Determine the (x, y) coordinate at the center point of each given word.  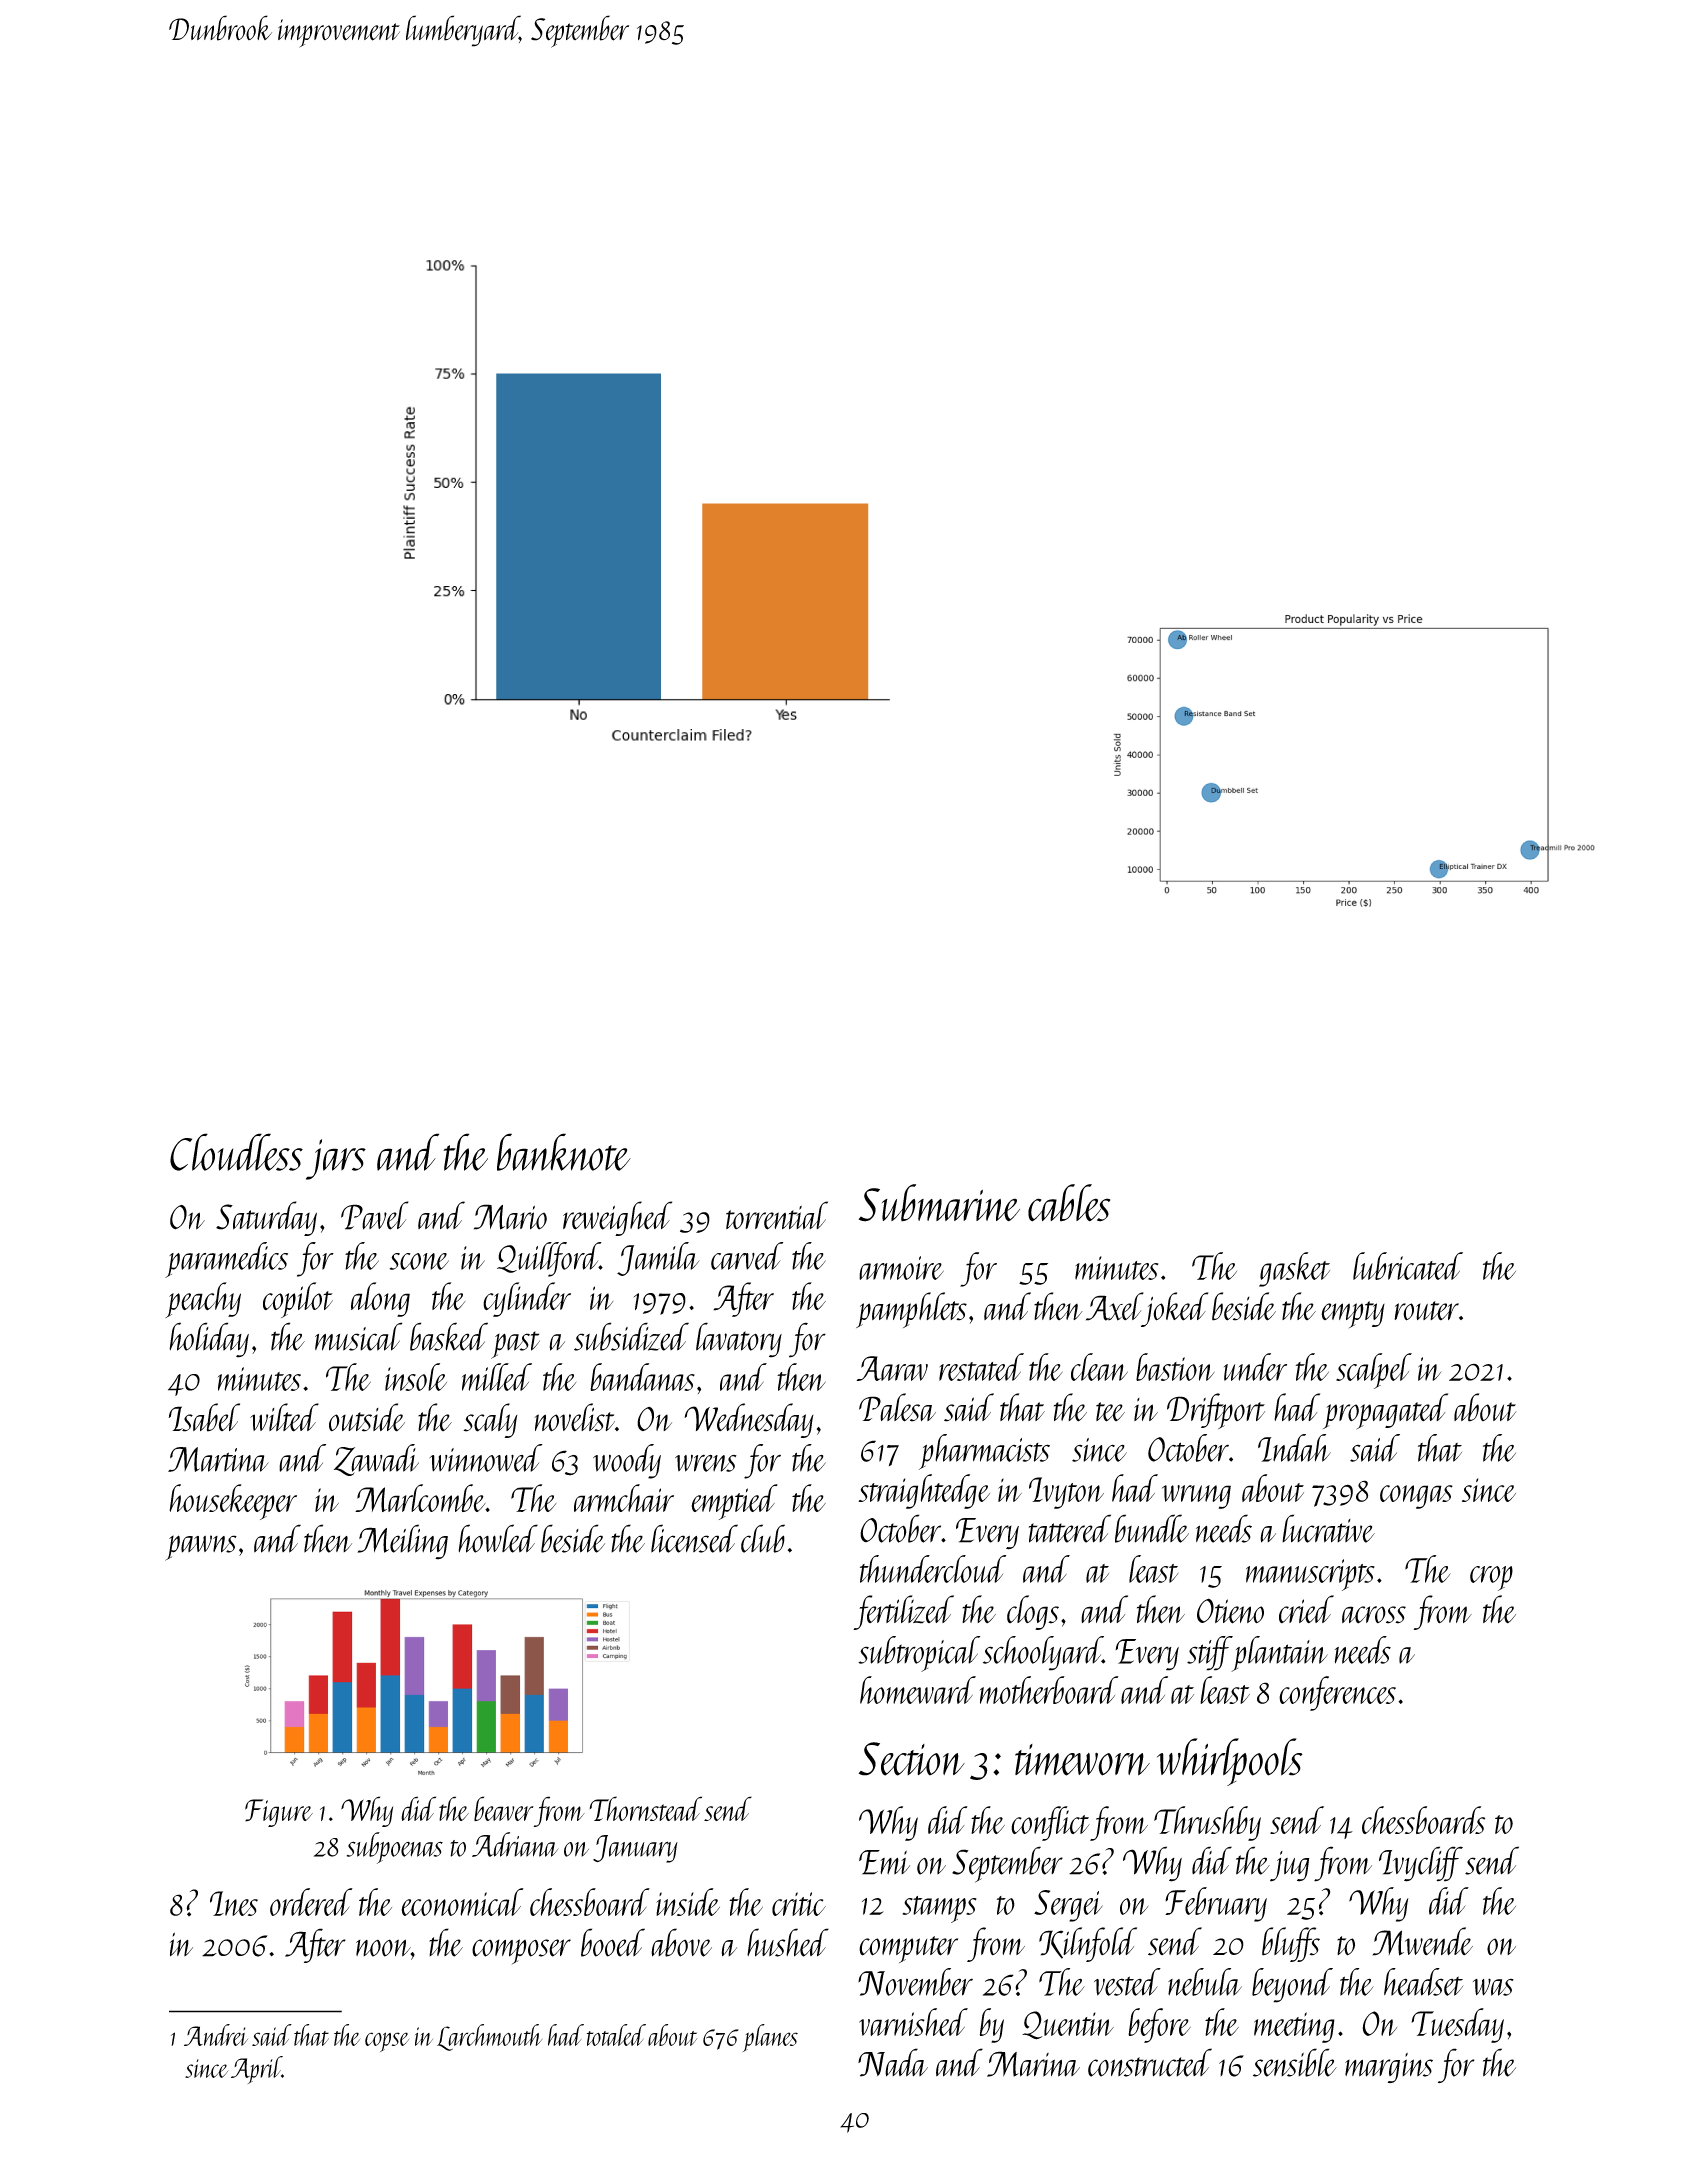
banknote (564, 1152)
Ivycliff (1421, 1864)
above (681, 1942)
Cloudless (236, 1152)
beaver (504, 1808)
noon (383, 1948)
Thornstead (645, 1808)
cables (1069, 1203)
